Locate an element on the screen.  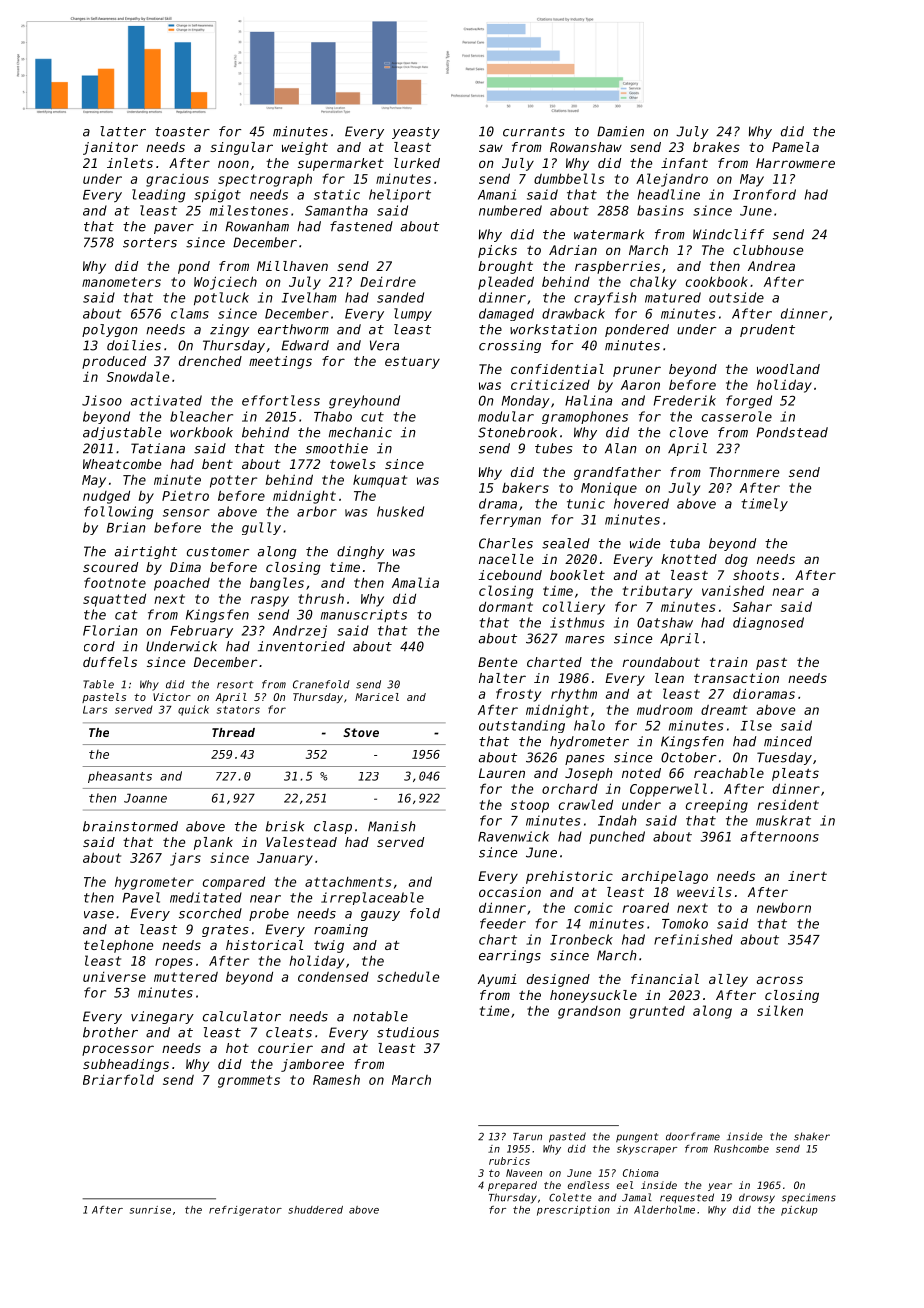
Jisoo is located at coordinates (102, 400).
